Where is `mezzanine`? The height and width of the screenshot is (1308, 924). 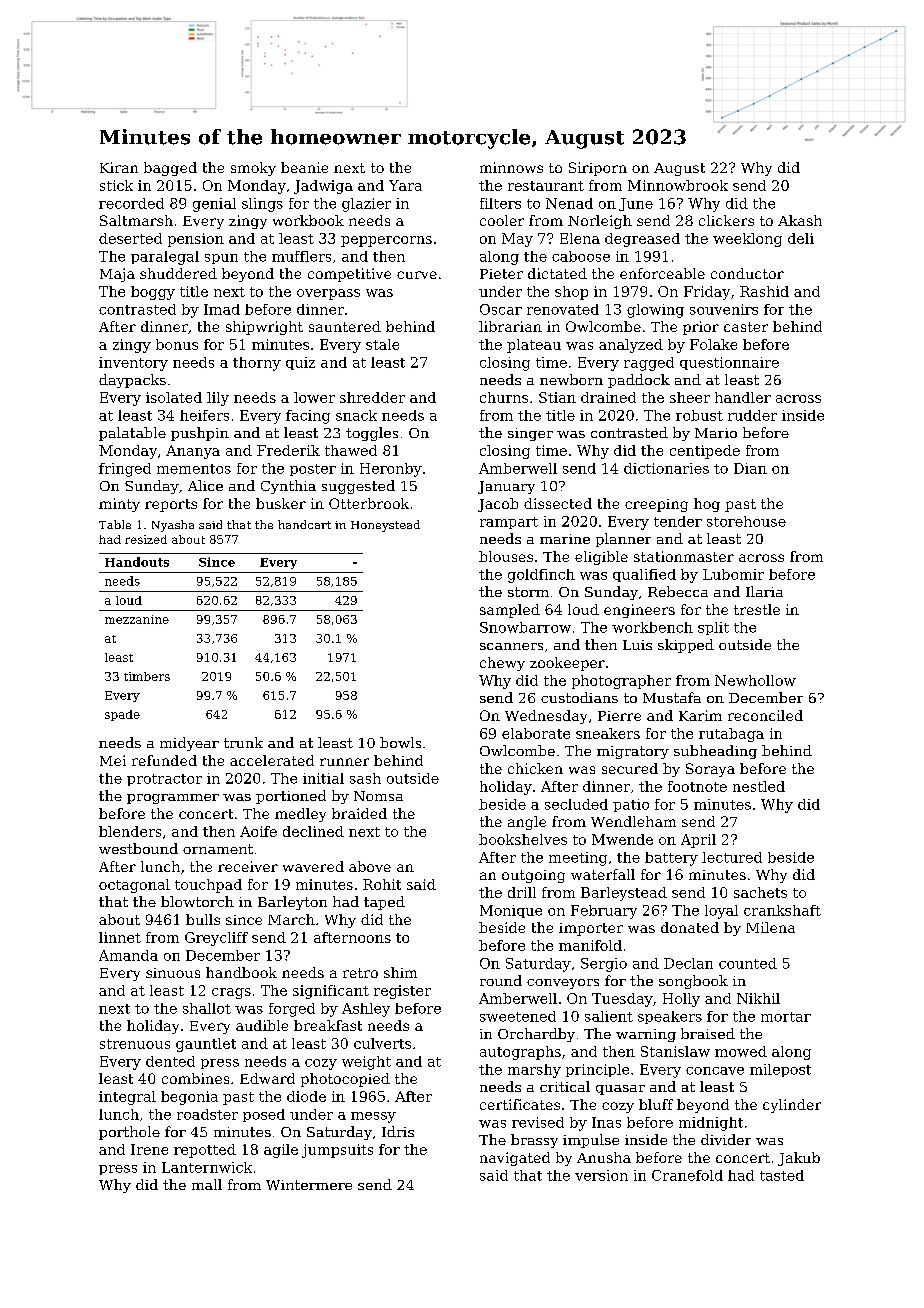 mezzanine is located at coordinates (137, 619).
